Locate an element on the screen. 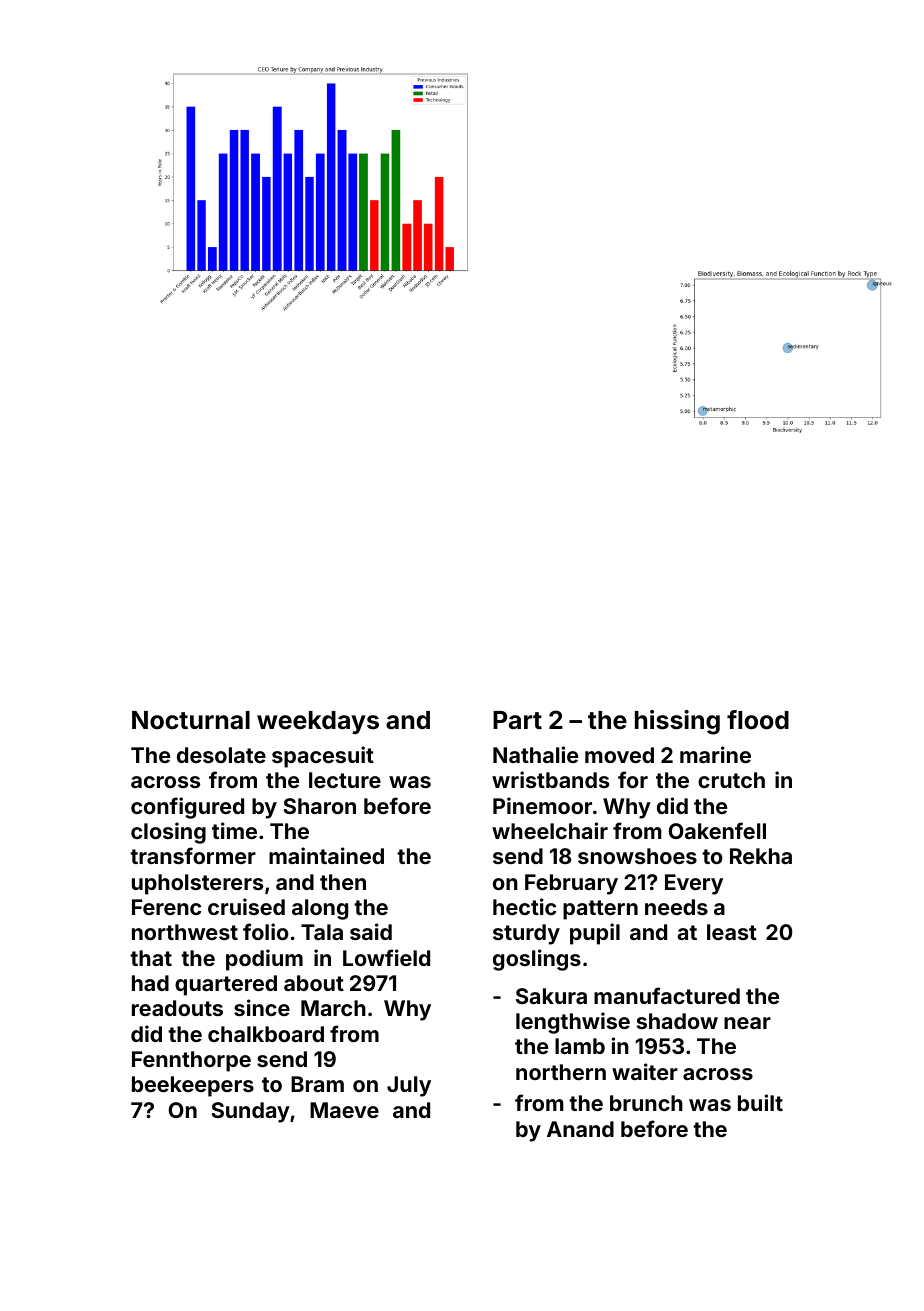 This screenshot has height=1311, width=924. transformer is located at coordinates (193, 855).
